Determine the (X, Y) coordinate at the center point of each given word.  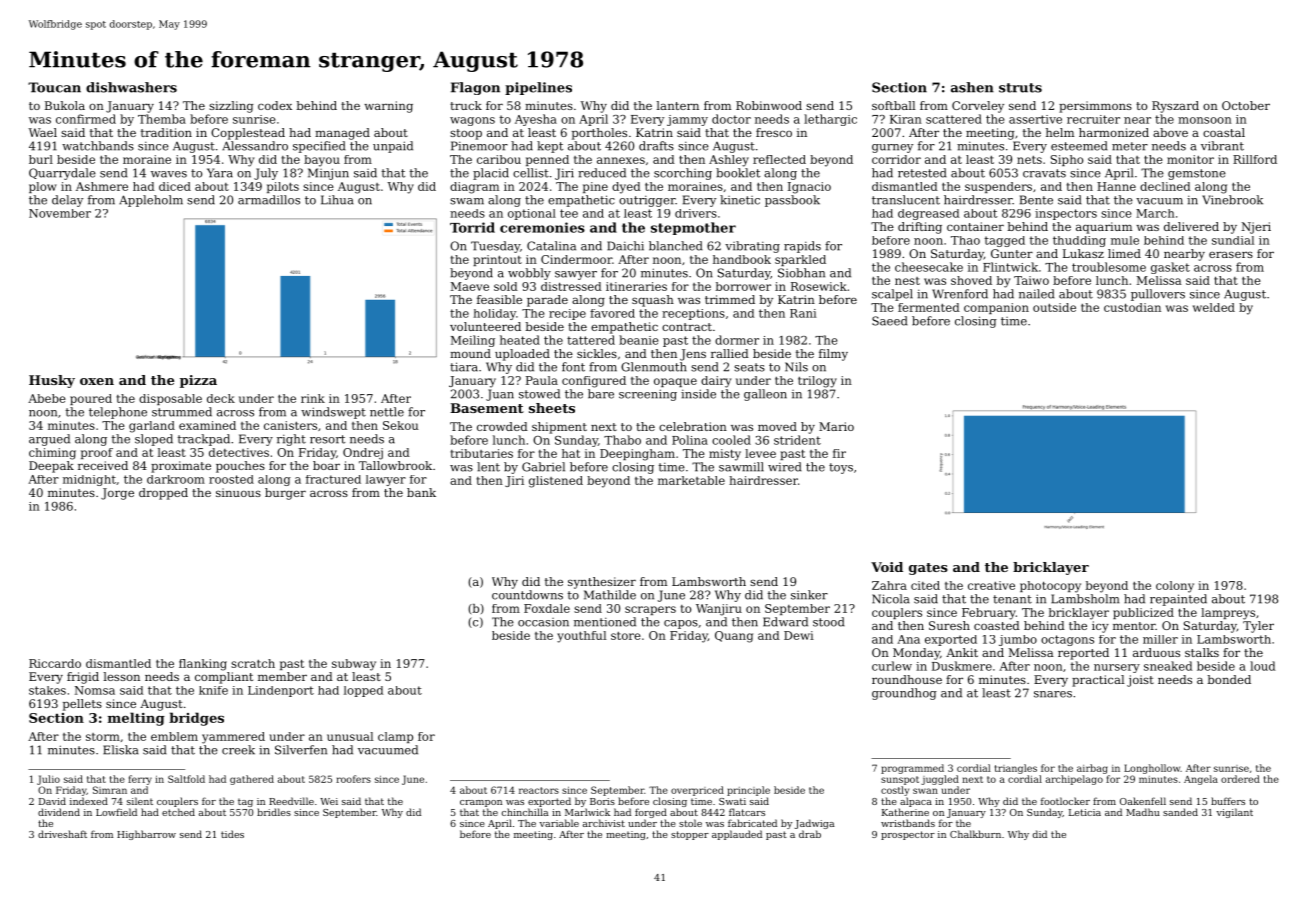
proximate (181, 467)
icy (1100, 627)
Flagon (475, 88)
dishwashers (131, 87)
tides (232, 834)
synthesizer (602, 583)
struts (1020, 88)
